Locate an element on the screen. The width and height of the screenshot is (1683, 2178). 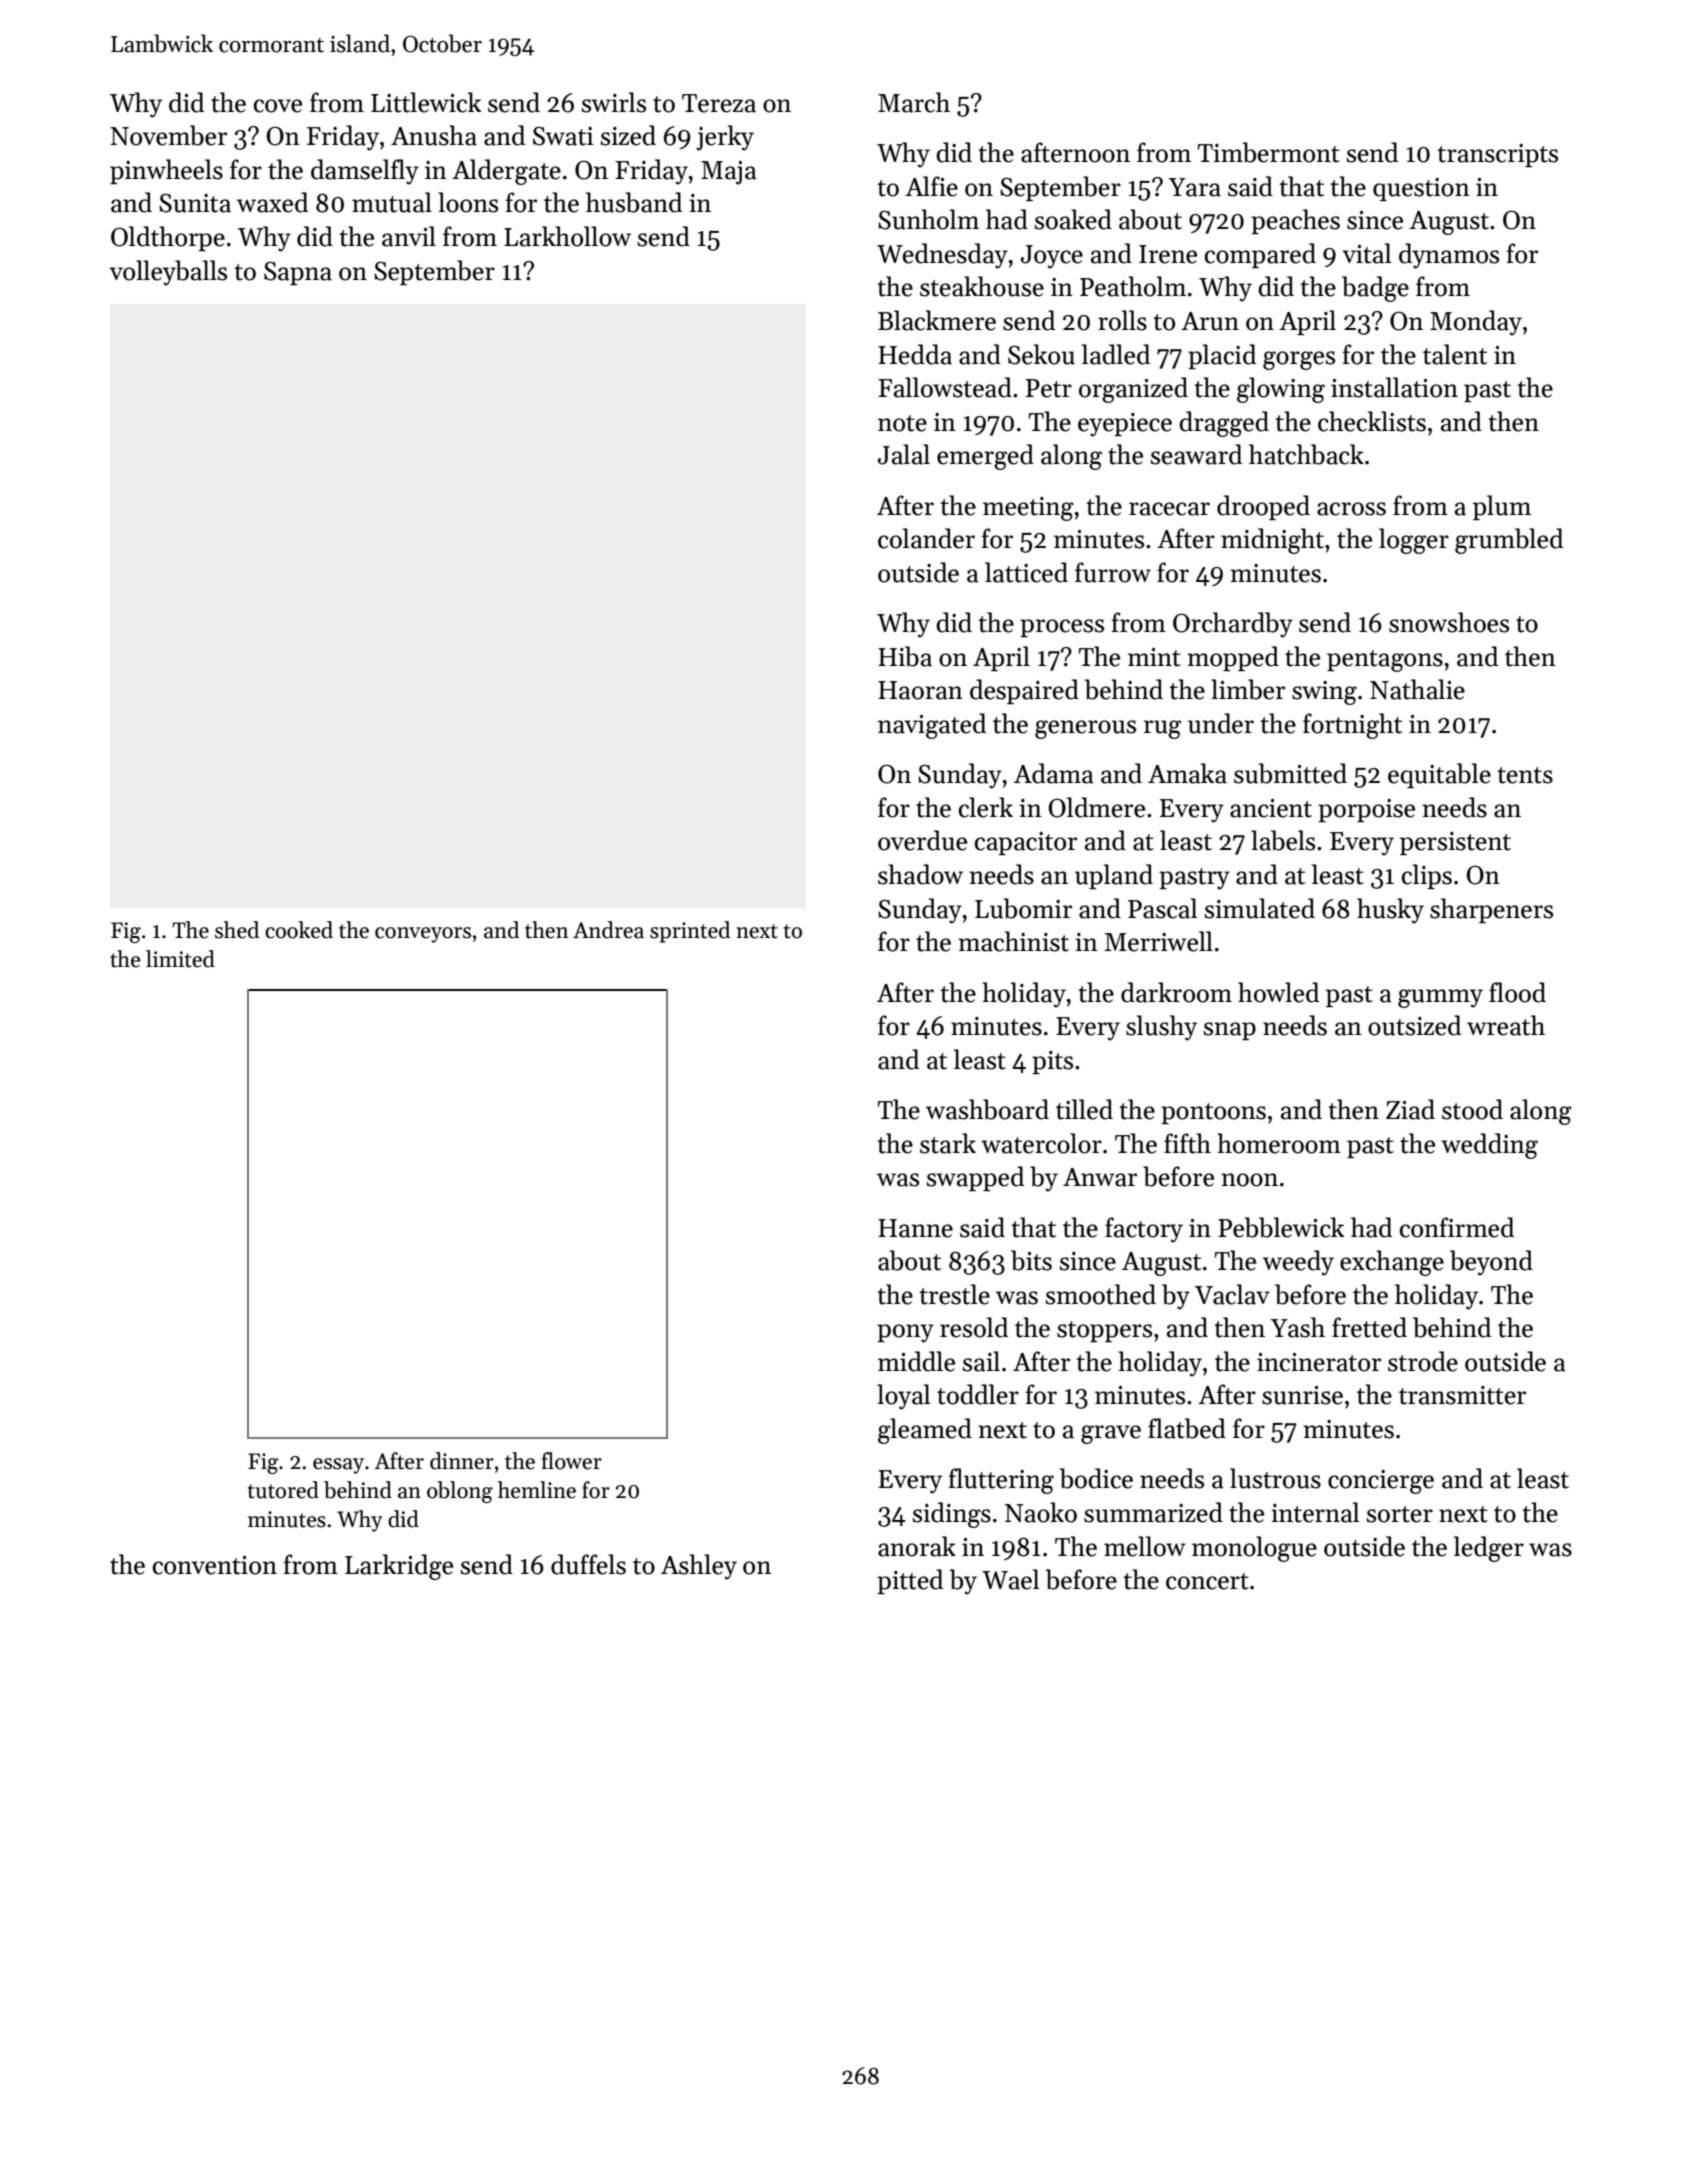
swirls is located at coordinates (614, 102).
